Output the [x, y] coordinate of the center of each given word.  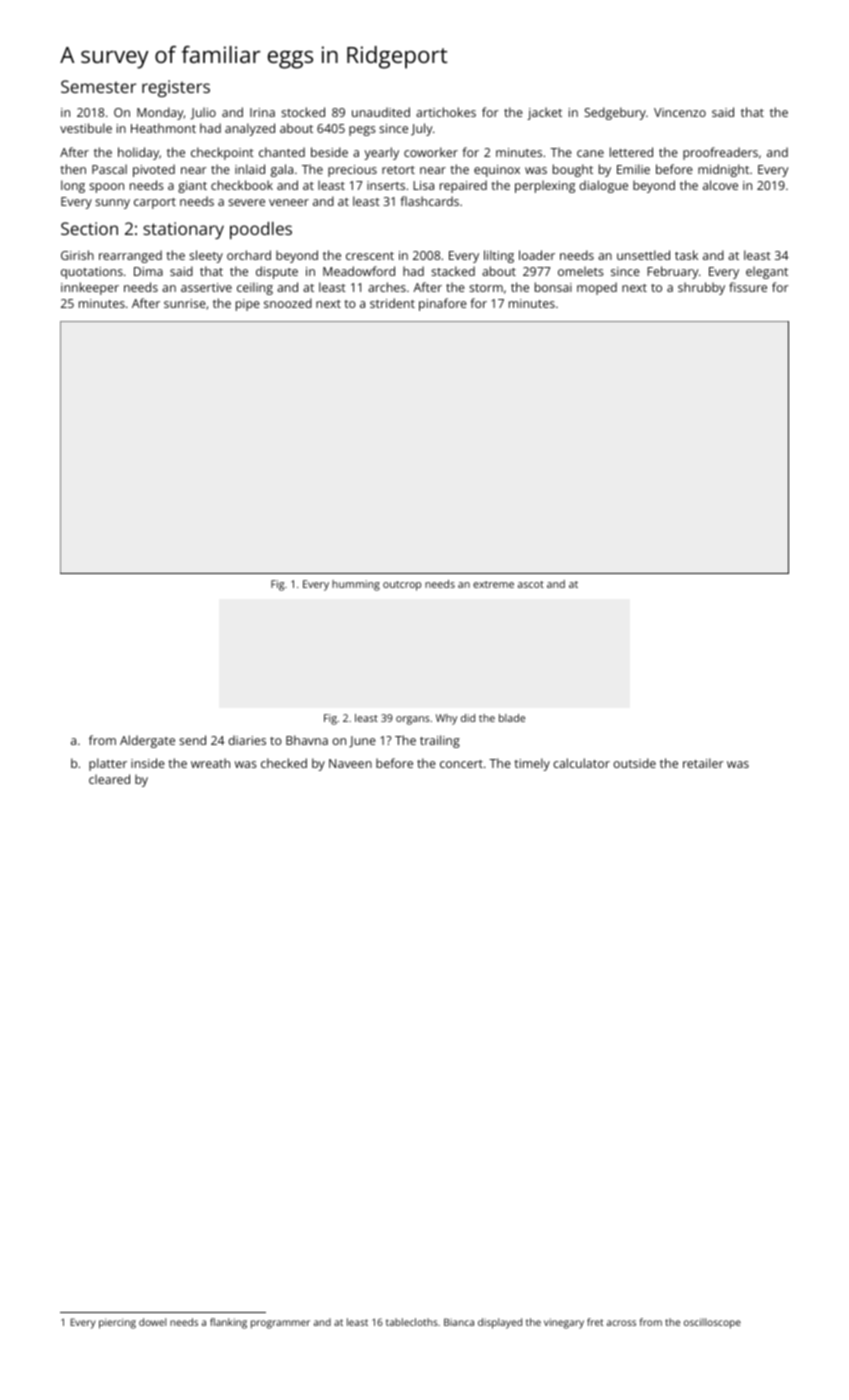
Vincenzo [680, 112]
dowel [152, 1322]
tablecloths [412, 1322]
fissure [748, 287]
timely [532, 764]
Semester [98, 86]
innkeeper [90, 288]
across [621, 1323]
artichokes [446, 112]
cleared [109, 779]
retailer [703, 763]
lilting [499, 256]
